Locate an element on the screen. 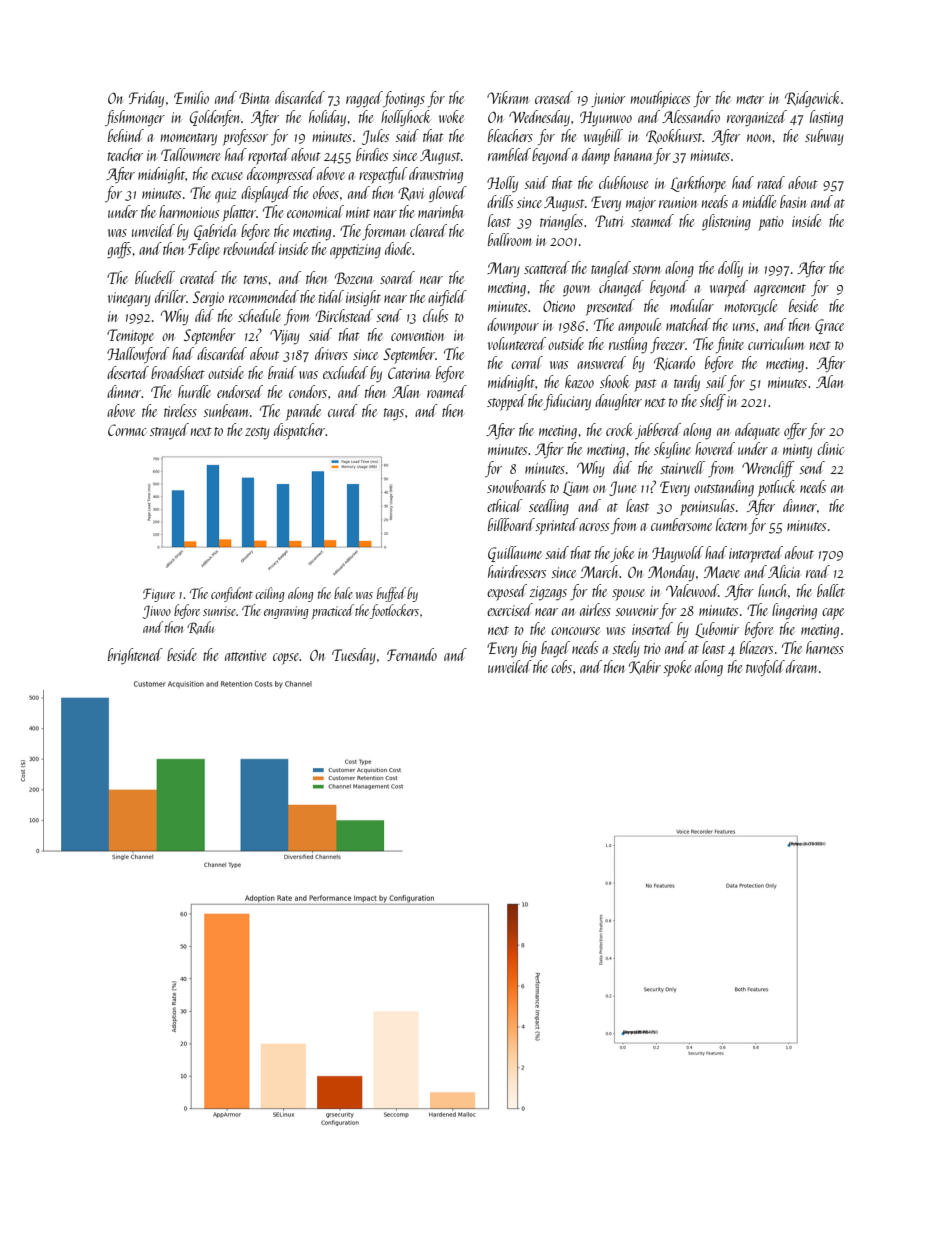 This screenshot has height=1233, width=952. copse is located at coordinates (286, 659).
